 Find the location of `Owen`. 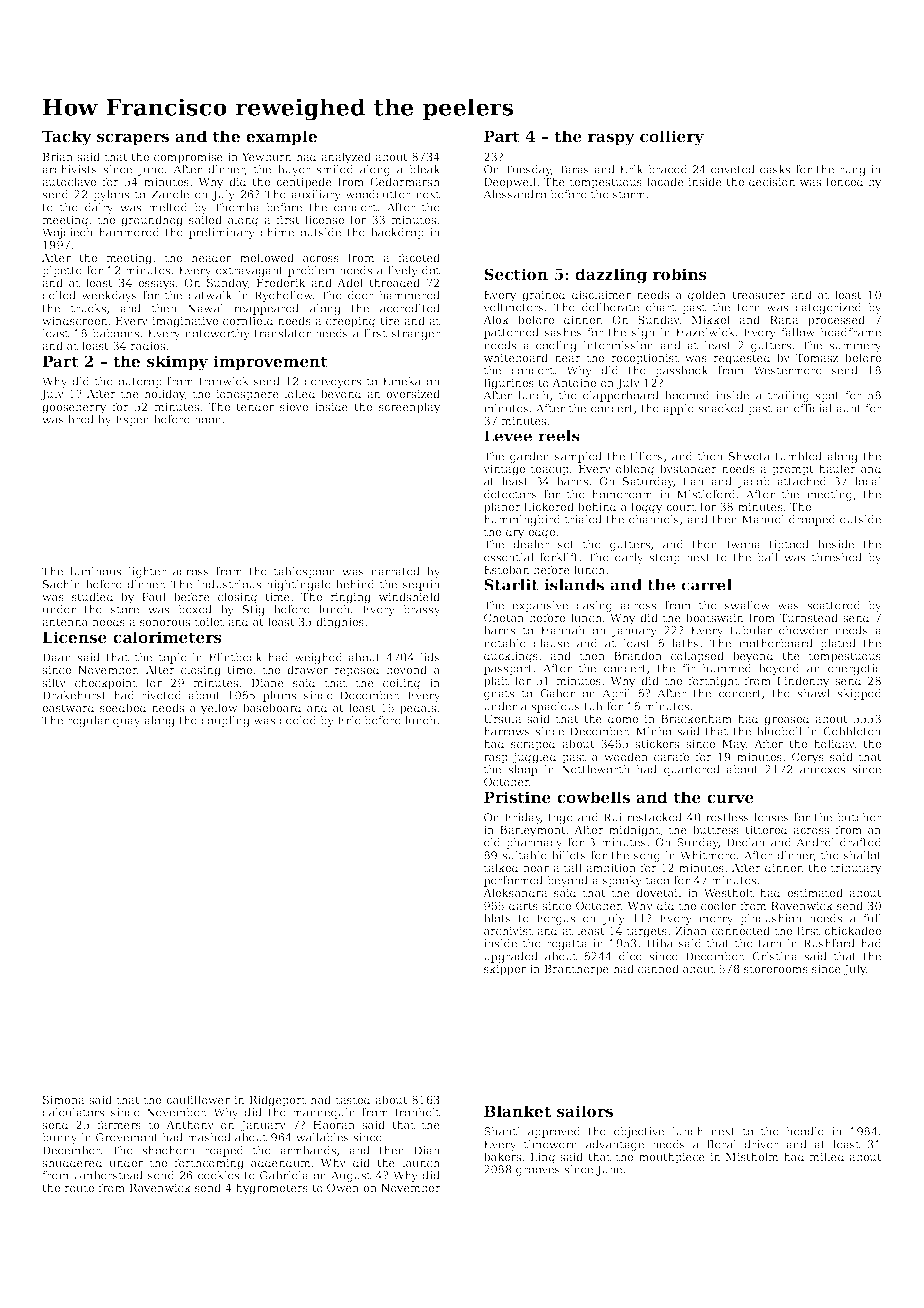

Owen is located at coordinates (343, 1187).
